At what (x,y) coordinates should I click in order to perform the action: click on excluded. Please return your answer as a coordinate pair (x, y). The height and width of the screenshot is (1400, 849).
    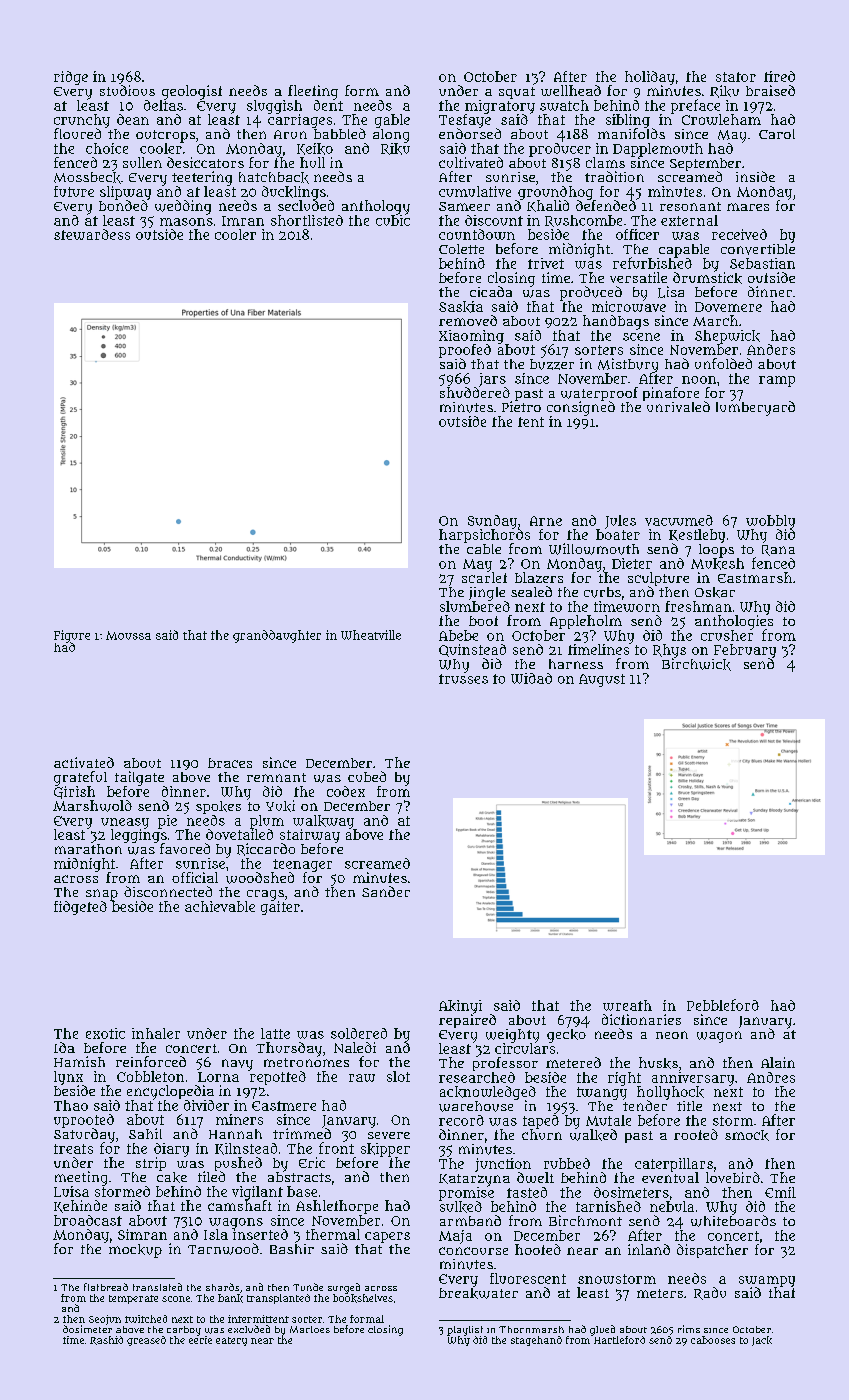
    Looking at the image, I should click on (249, 1329).
